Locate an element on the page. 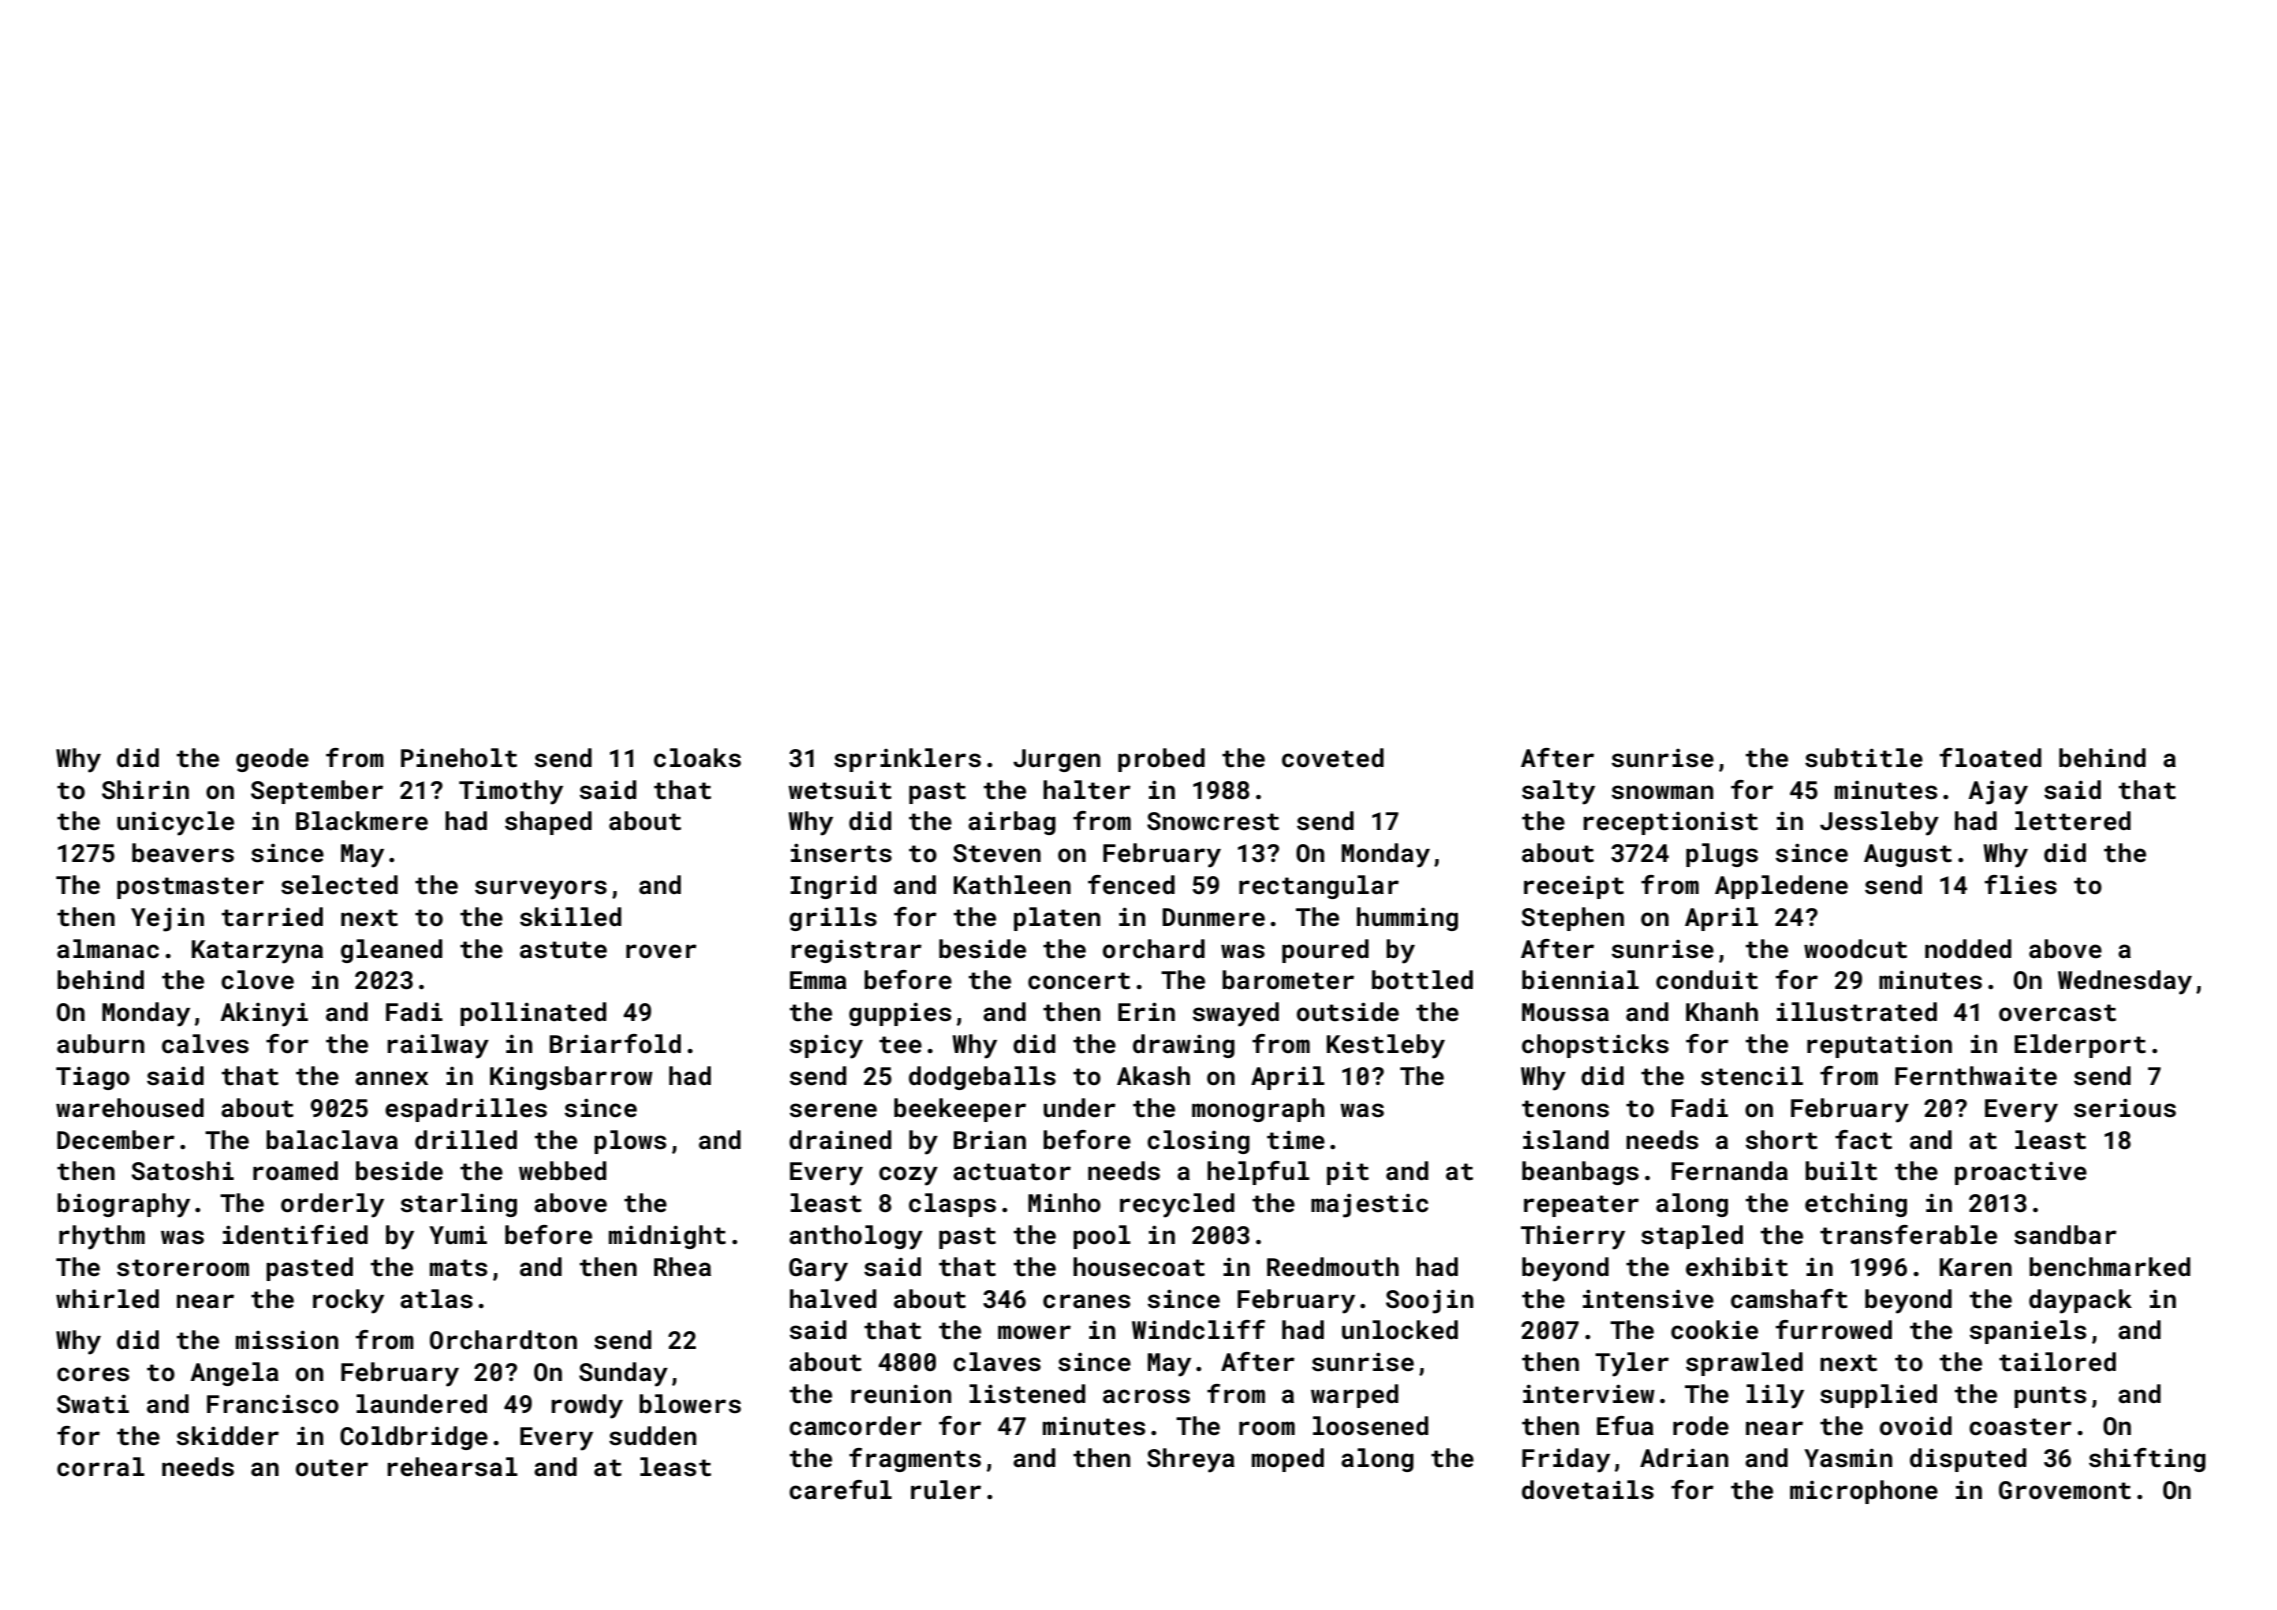  across is located at coordinates (1146, 1396).
